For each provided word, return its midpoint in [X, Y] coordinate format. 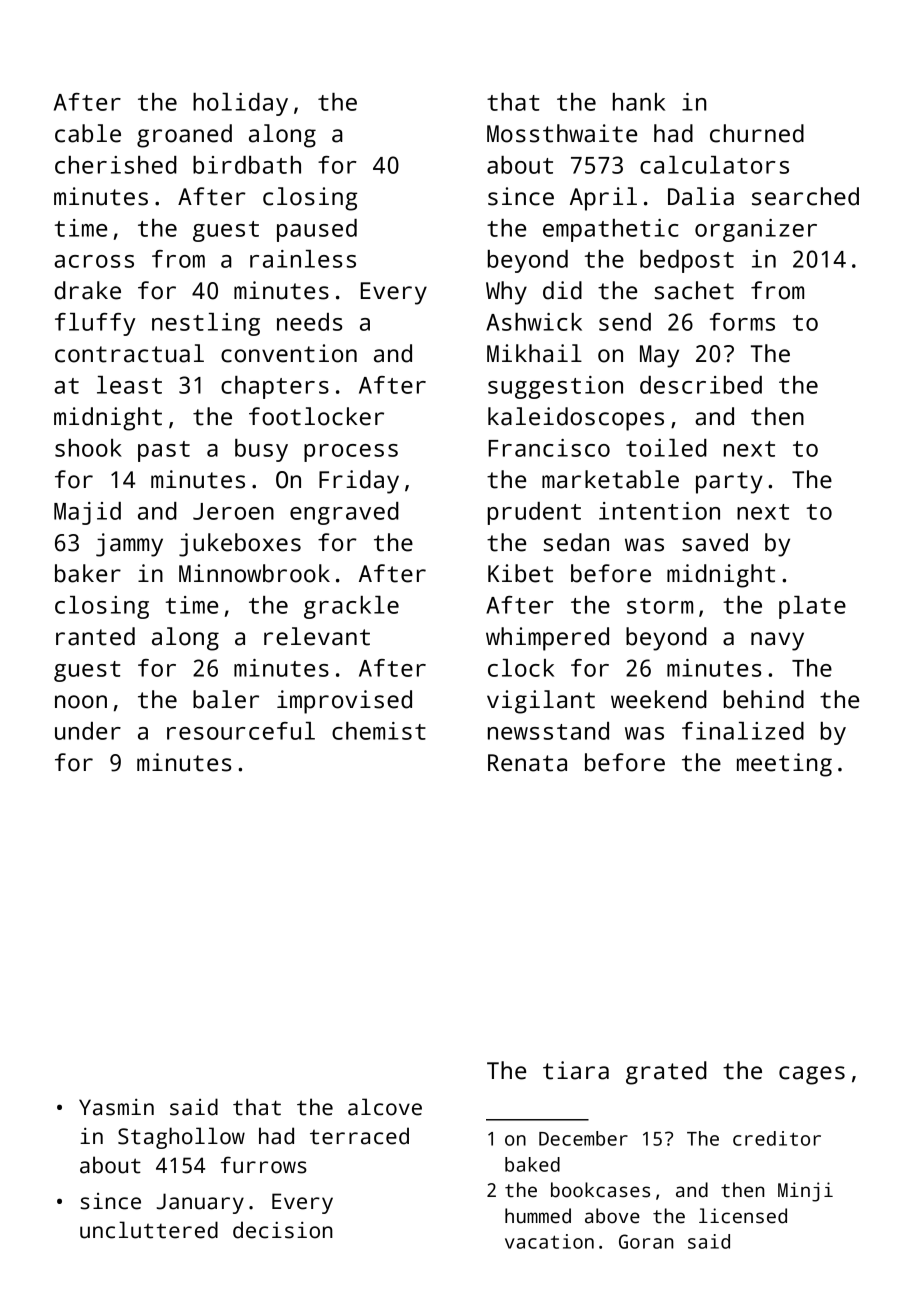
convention [289, 353]
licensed [743, 1216]
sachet [694, 290]
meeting [784, 765]
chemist [379, 731]
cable [88, 133]
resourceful [241, 731]
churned [757, 133]
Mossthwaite [562, 133]
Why [506, 293]
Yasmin [116, 1107]
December [583, 1138]
